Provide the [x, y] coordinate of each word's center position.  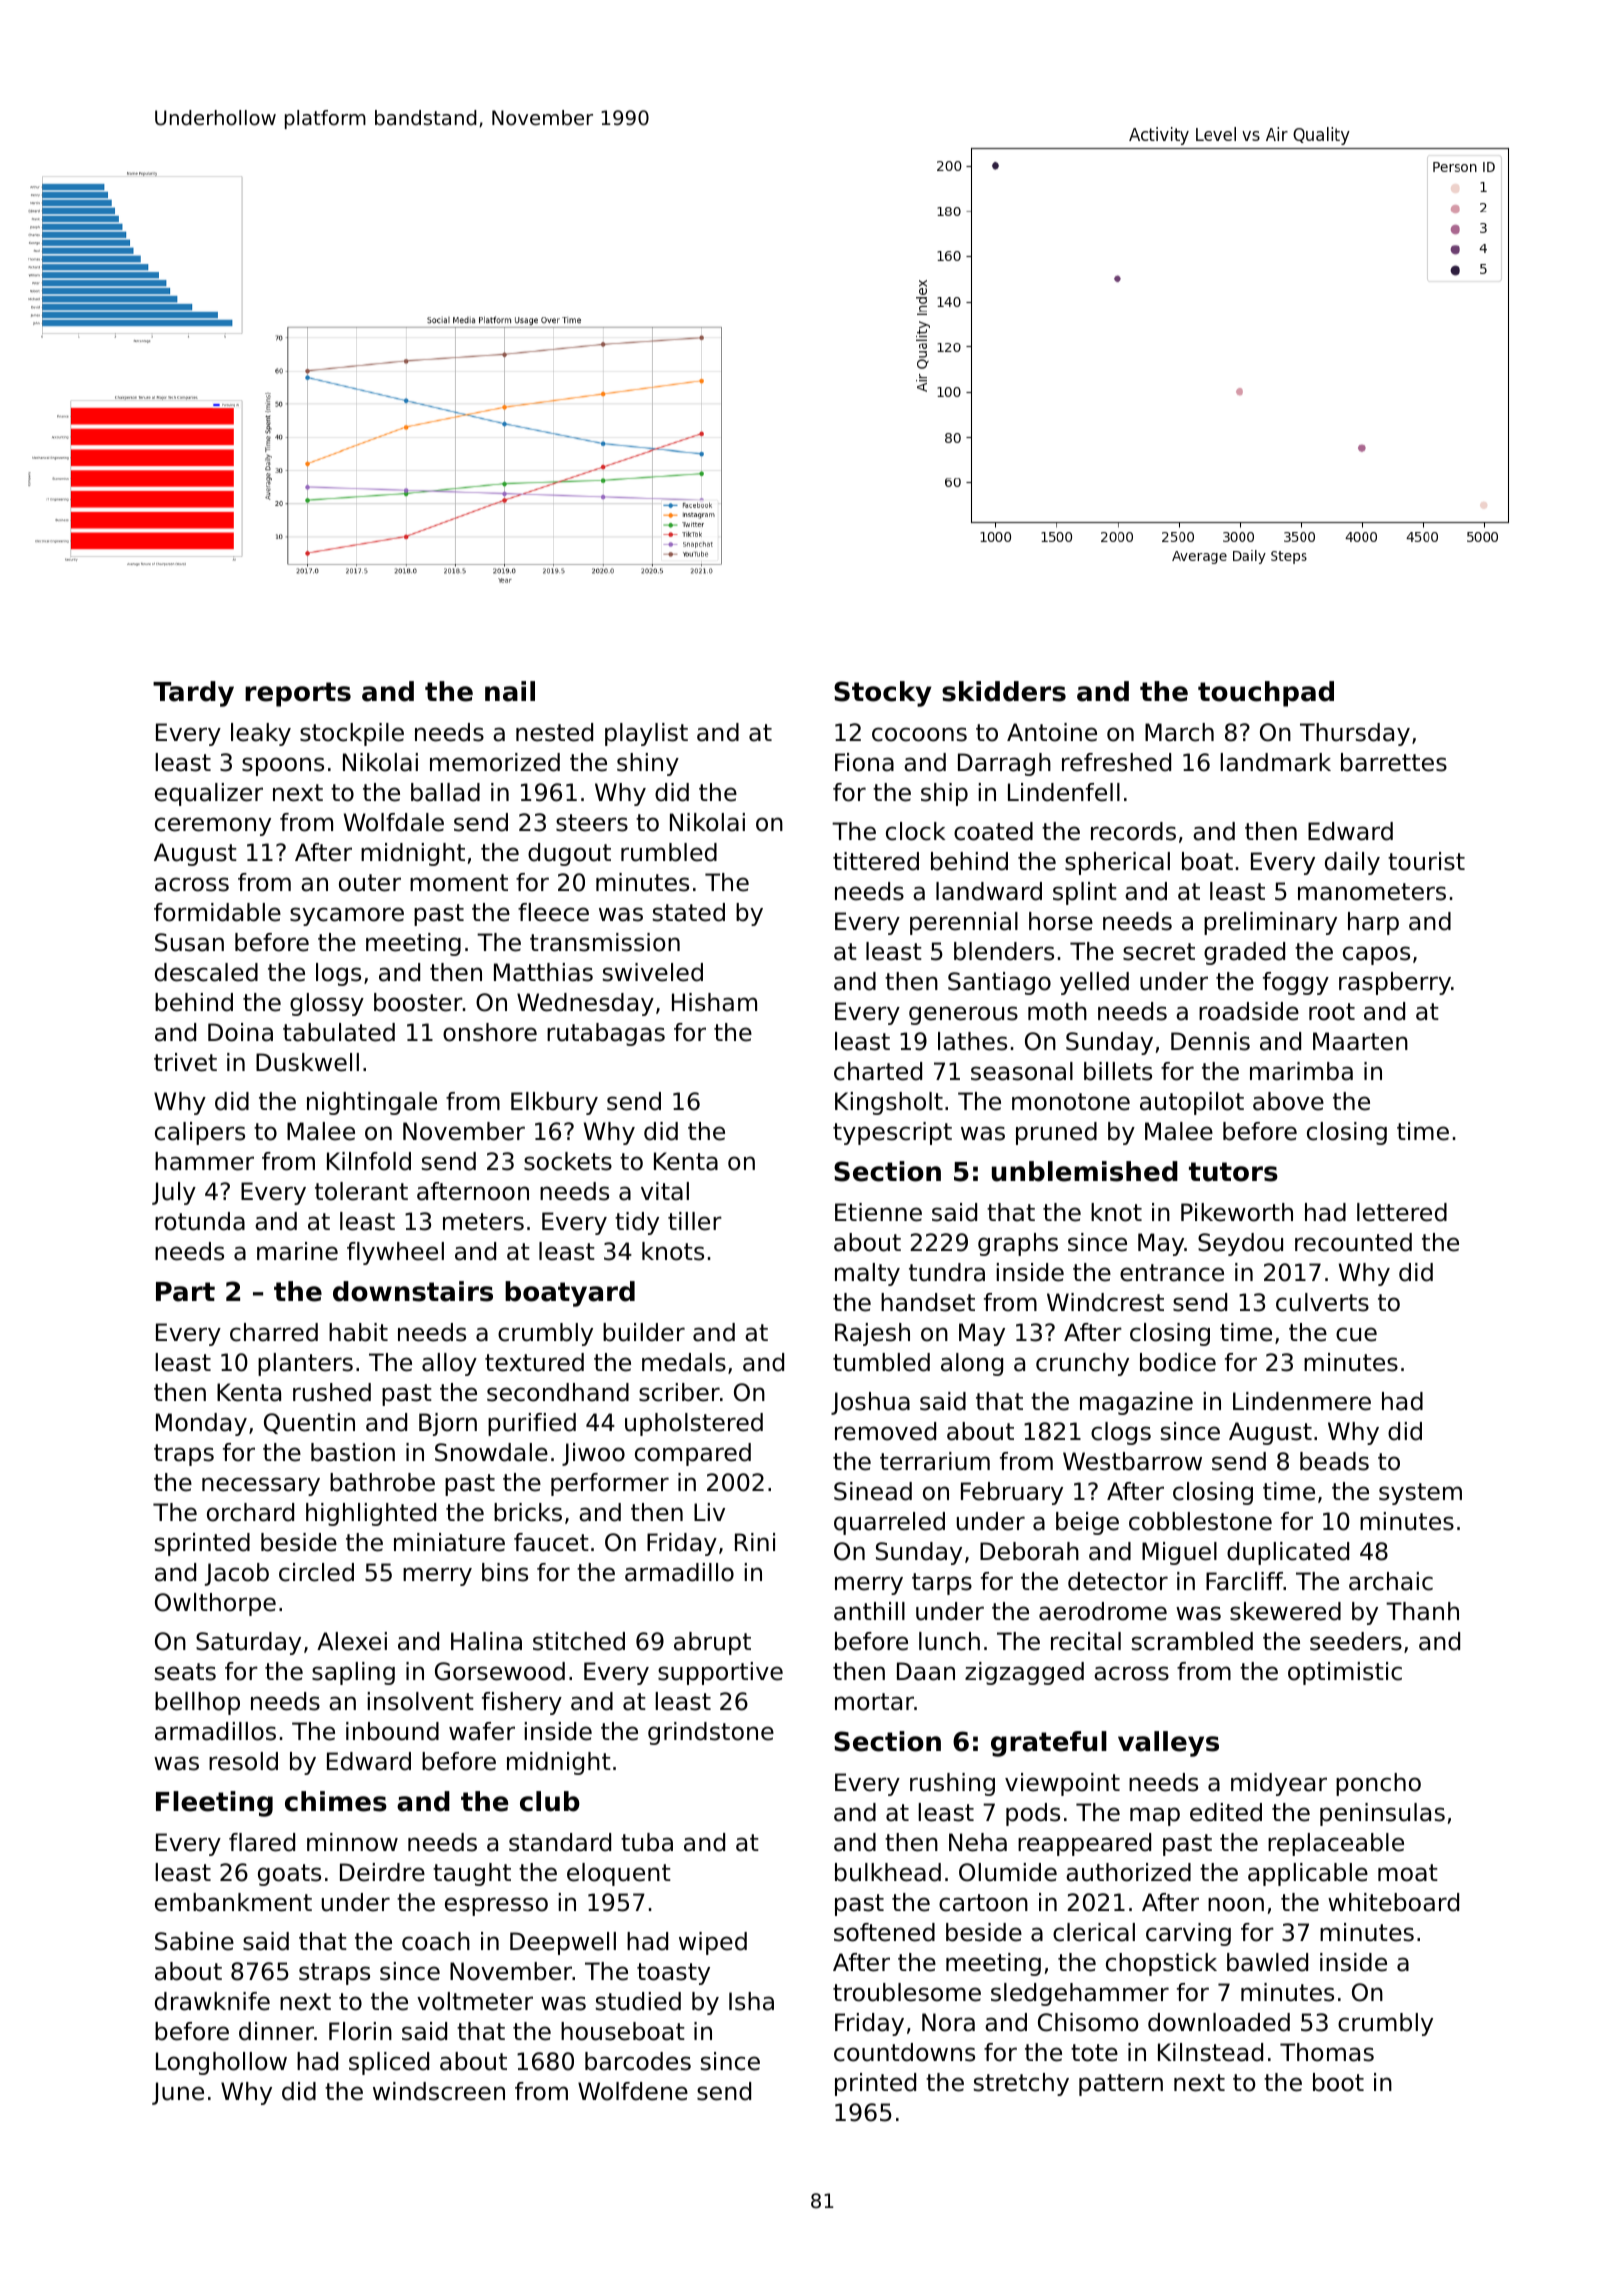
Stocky [883, 694]
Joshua [870, 1403]
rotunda [200, 1221]
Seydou [1240, 1244]
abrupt [712, 1643]
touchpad [1266, 694]
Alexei [352, 1641]
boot [1338, 2082]
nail [510, 691]
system [1420, 1494]
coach [436, 1941]
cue [1356, 1334]
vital [665, 1191]
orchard [250, 1512]
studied [638, 2001]
